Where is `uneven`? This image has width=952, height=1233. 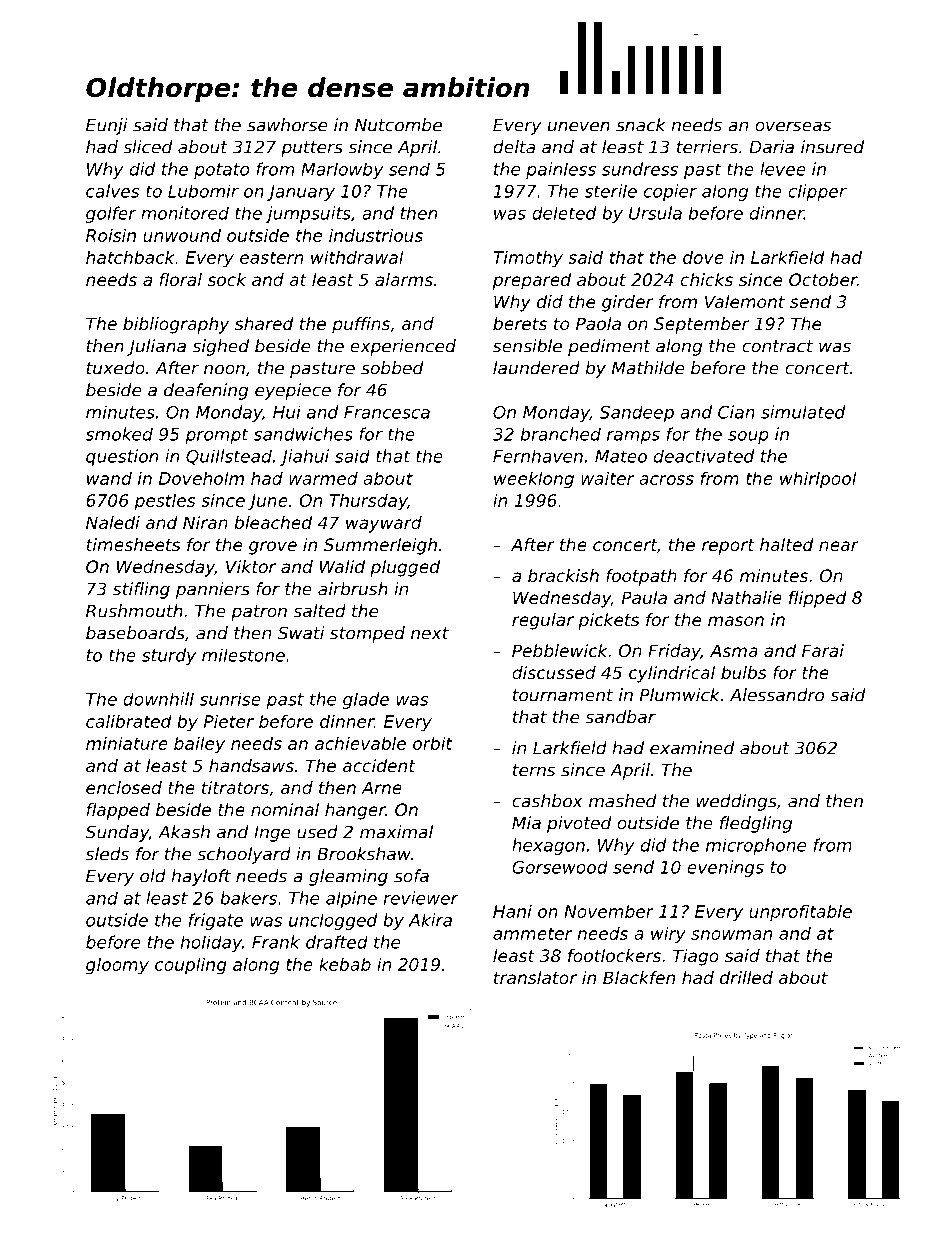
uneven is located at coordinates (579, 126).
